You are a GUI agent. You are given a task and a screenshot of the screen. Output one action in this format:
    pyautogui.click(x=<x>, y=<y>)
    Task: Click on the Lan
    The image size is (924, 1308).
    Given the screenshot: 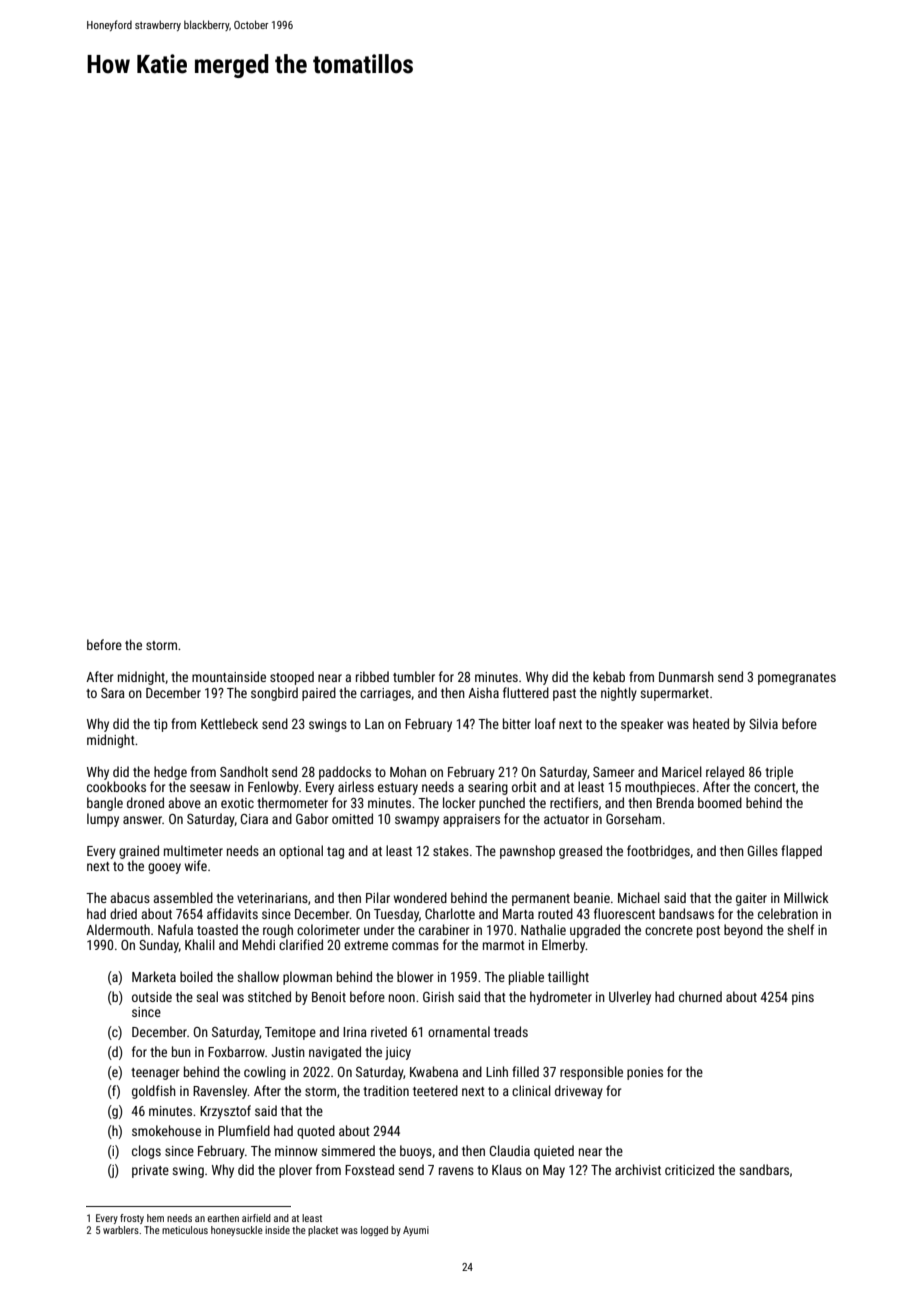 What is the action you would take?
    pyautogui.click(x=374, y=724)
